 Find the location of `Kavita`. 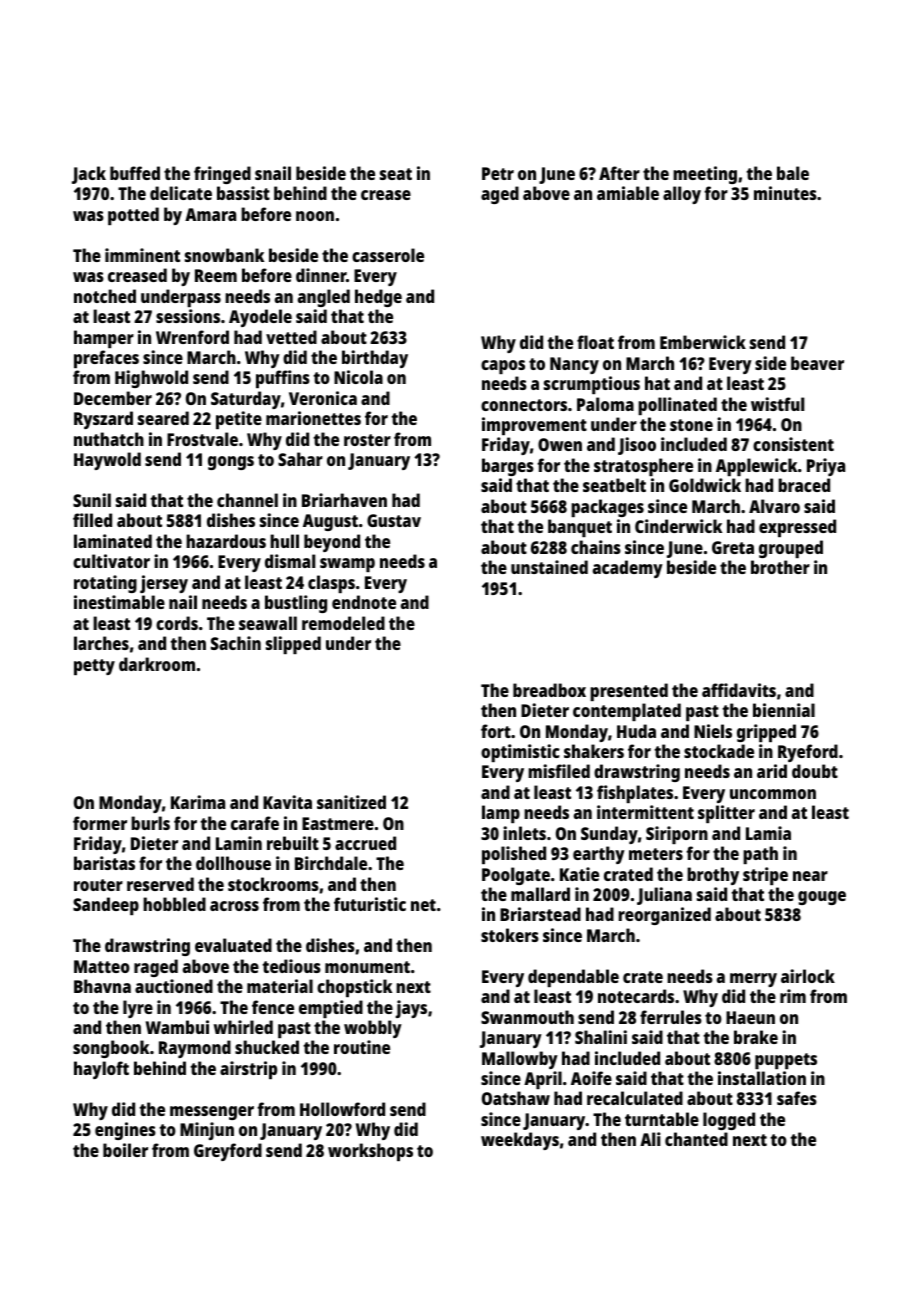

Kavita is located at coordinates (287, 802).
